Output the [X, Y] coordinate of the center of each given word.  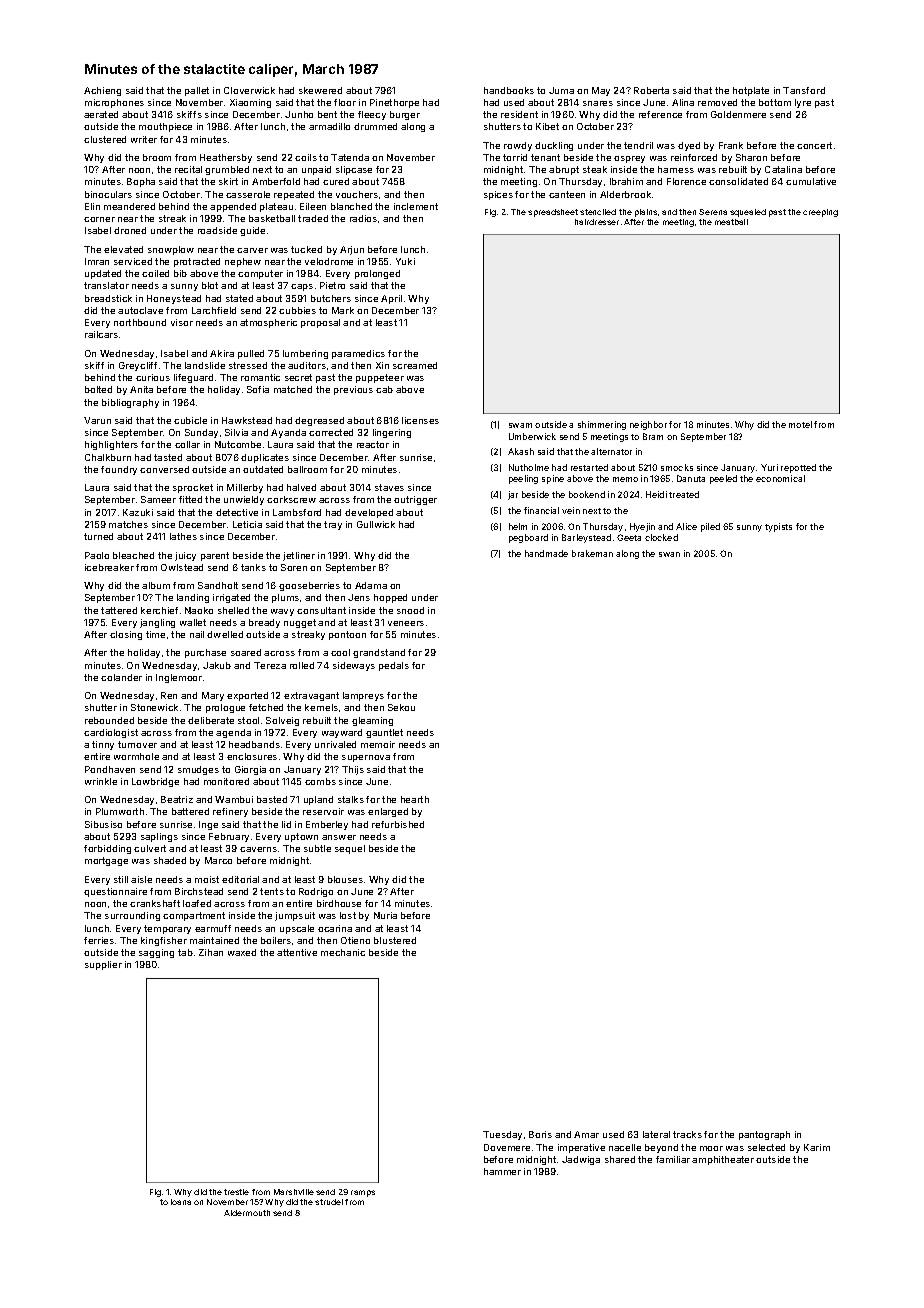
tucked [306, 249]
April [391, 299]
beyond [661, 1148]
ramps [363, 1193]
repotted [798, 468]
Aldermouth [247, 1213]
